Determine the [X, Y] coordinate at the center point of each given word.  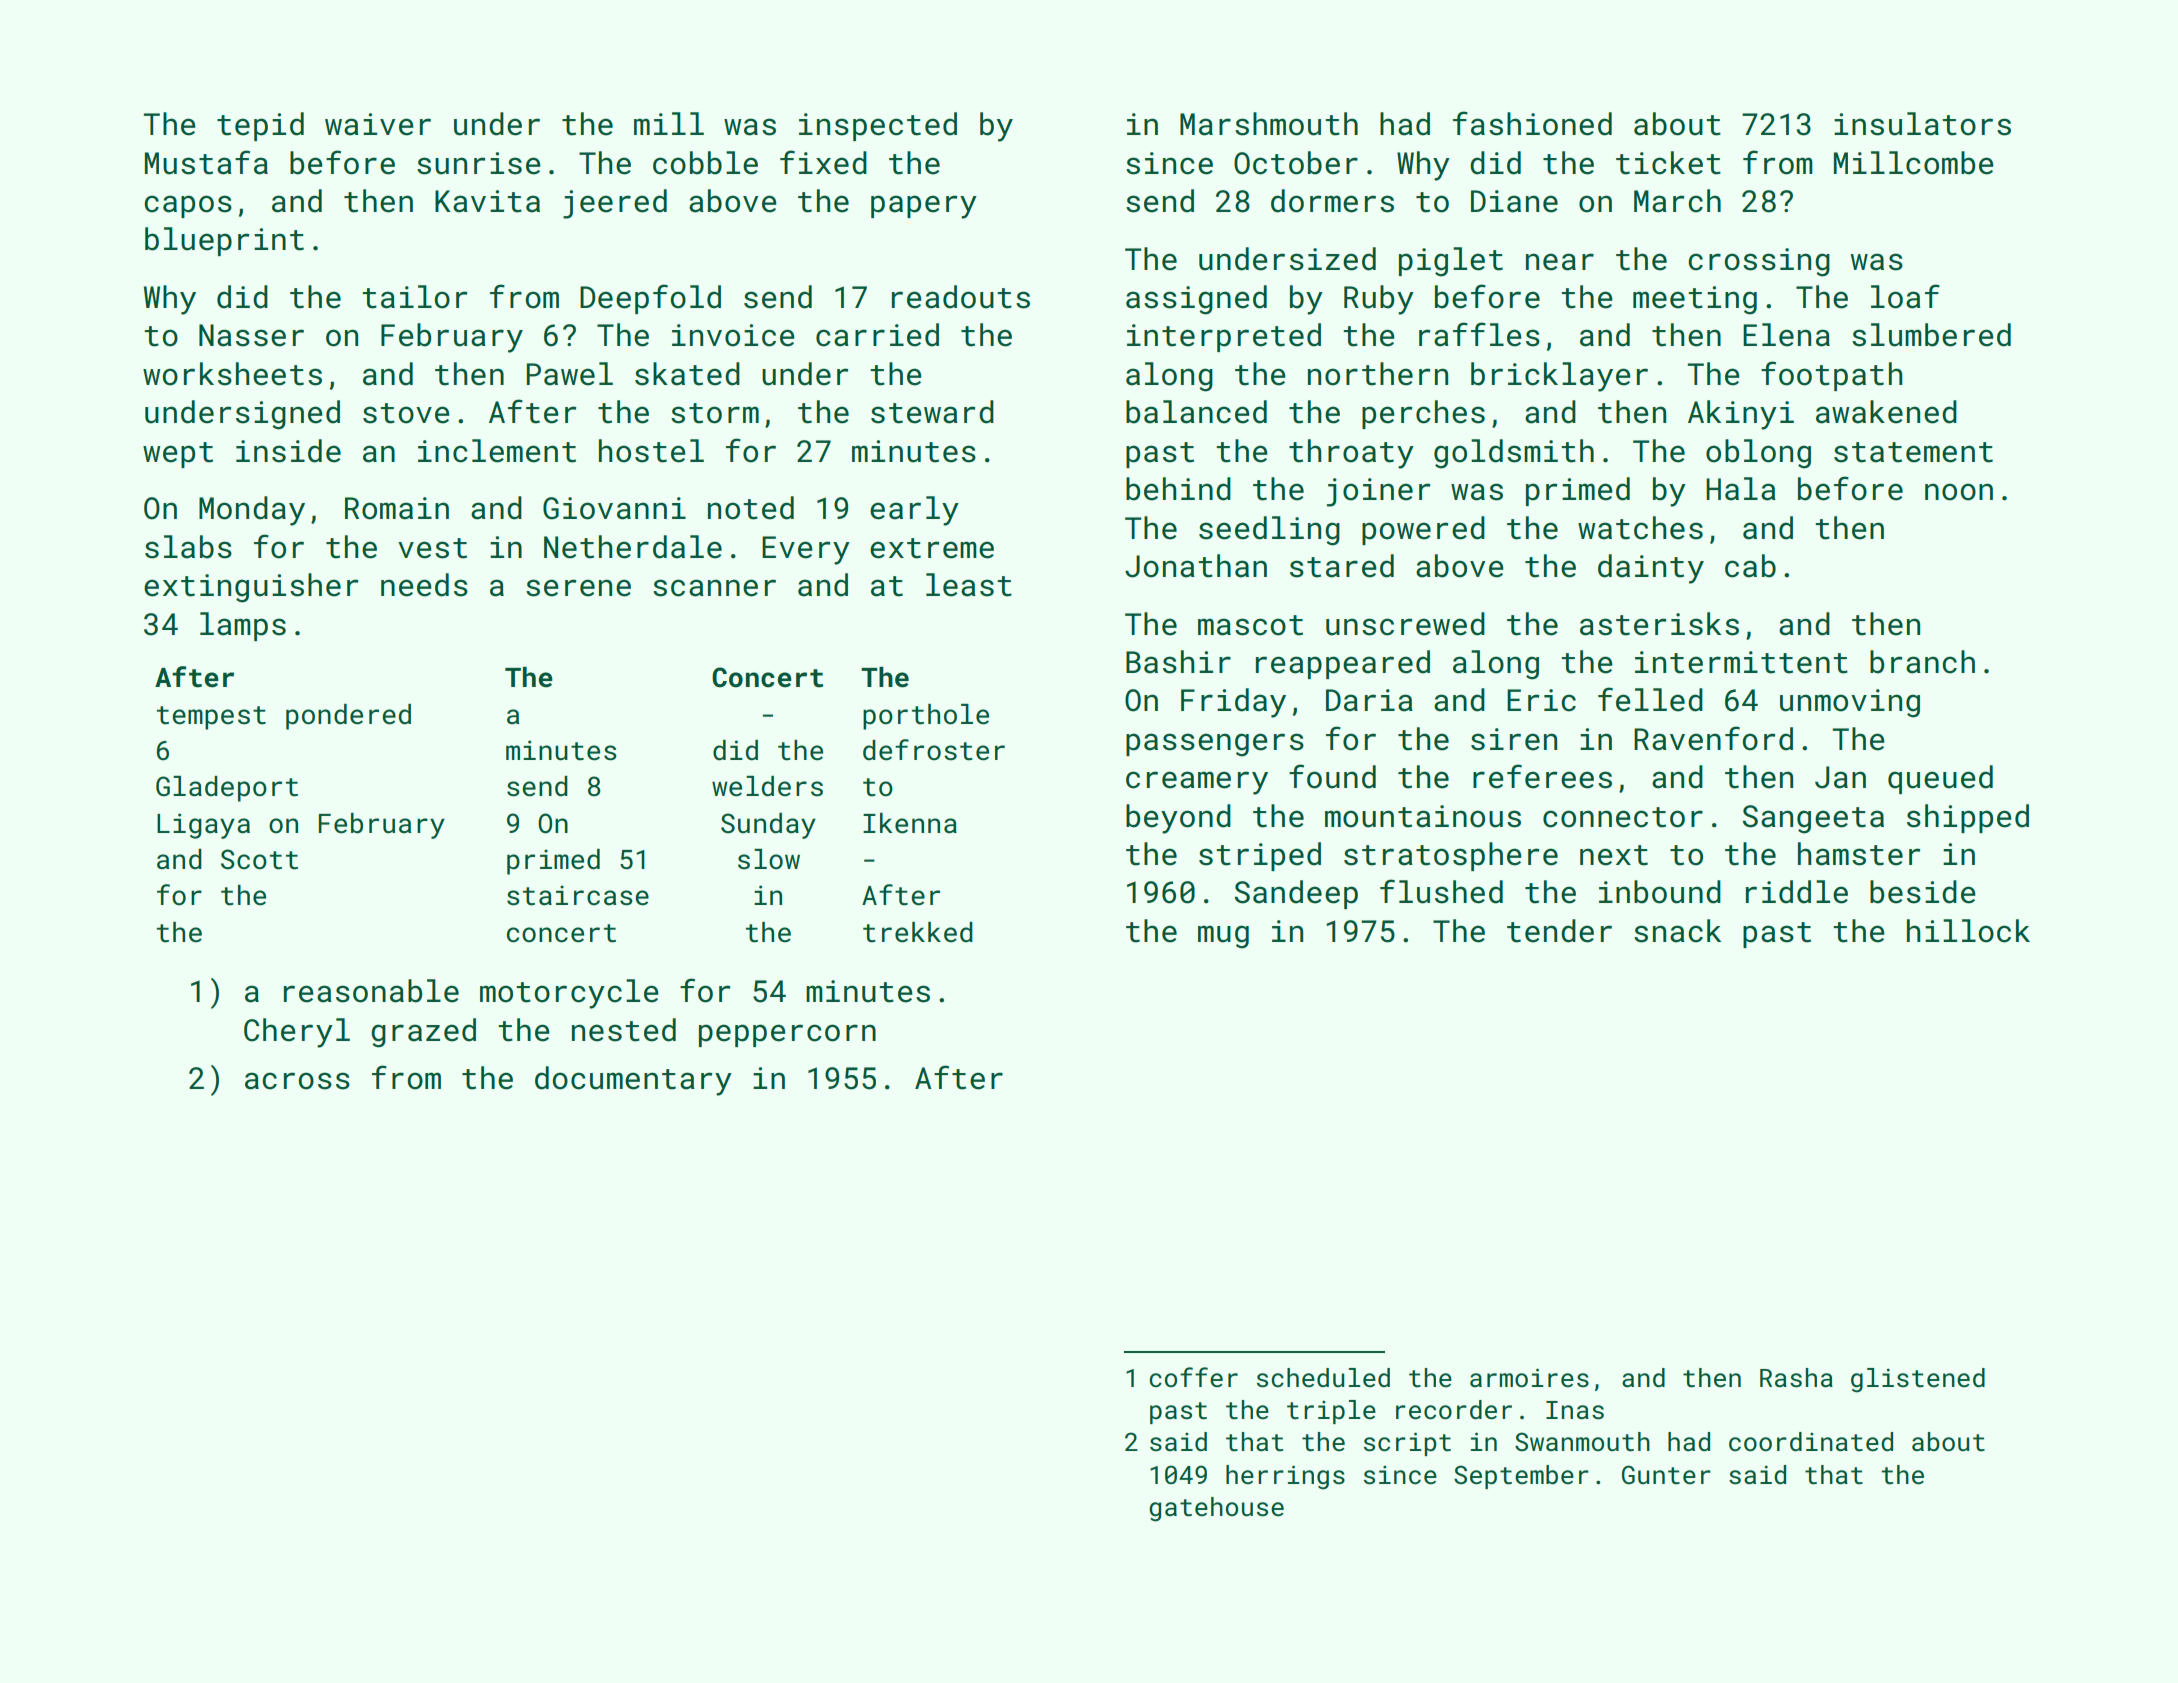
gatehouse [1216, 1509]
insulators [1922, 124]
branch [1922, 662]
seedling [1269, 531]
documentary [633, 1081]
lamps [243, 626]
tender [1559, 931]
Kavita [487, 201]
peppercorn [787, 1035]
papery [924, 207]
